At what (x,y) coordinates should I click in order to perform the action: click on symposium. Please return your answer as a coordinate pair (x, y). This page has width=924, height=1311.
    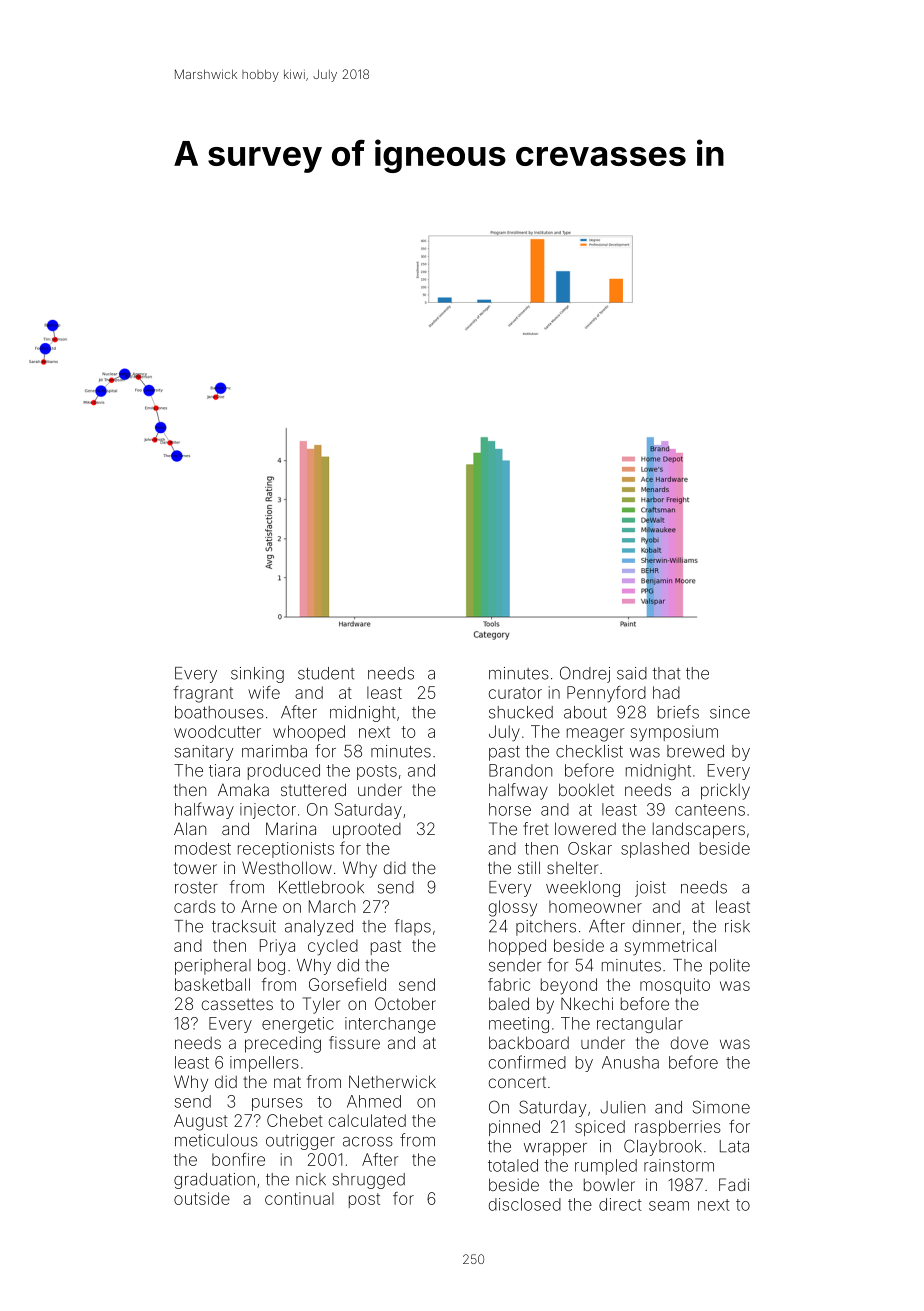
    Looking at the image, I should click on (674, 733).
